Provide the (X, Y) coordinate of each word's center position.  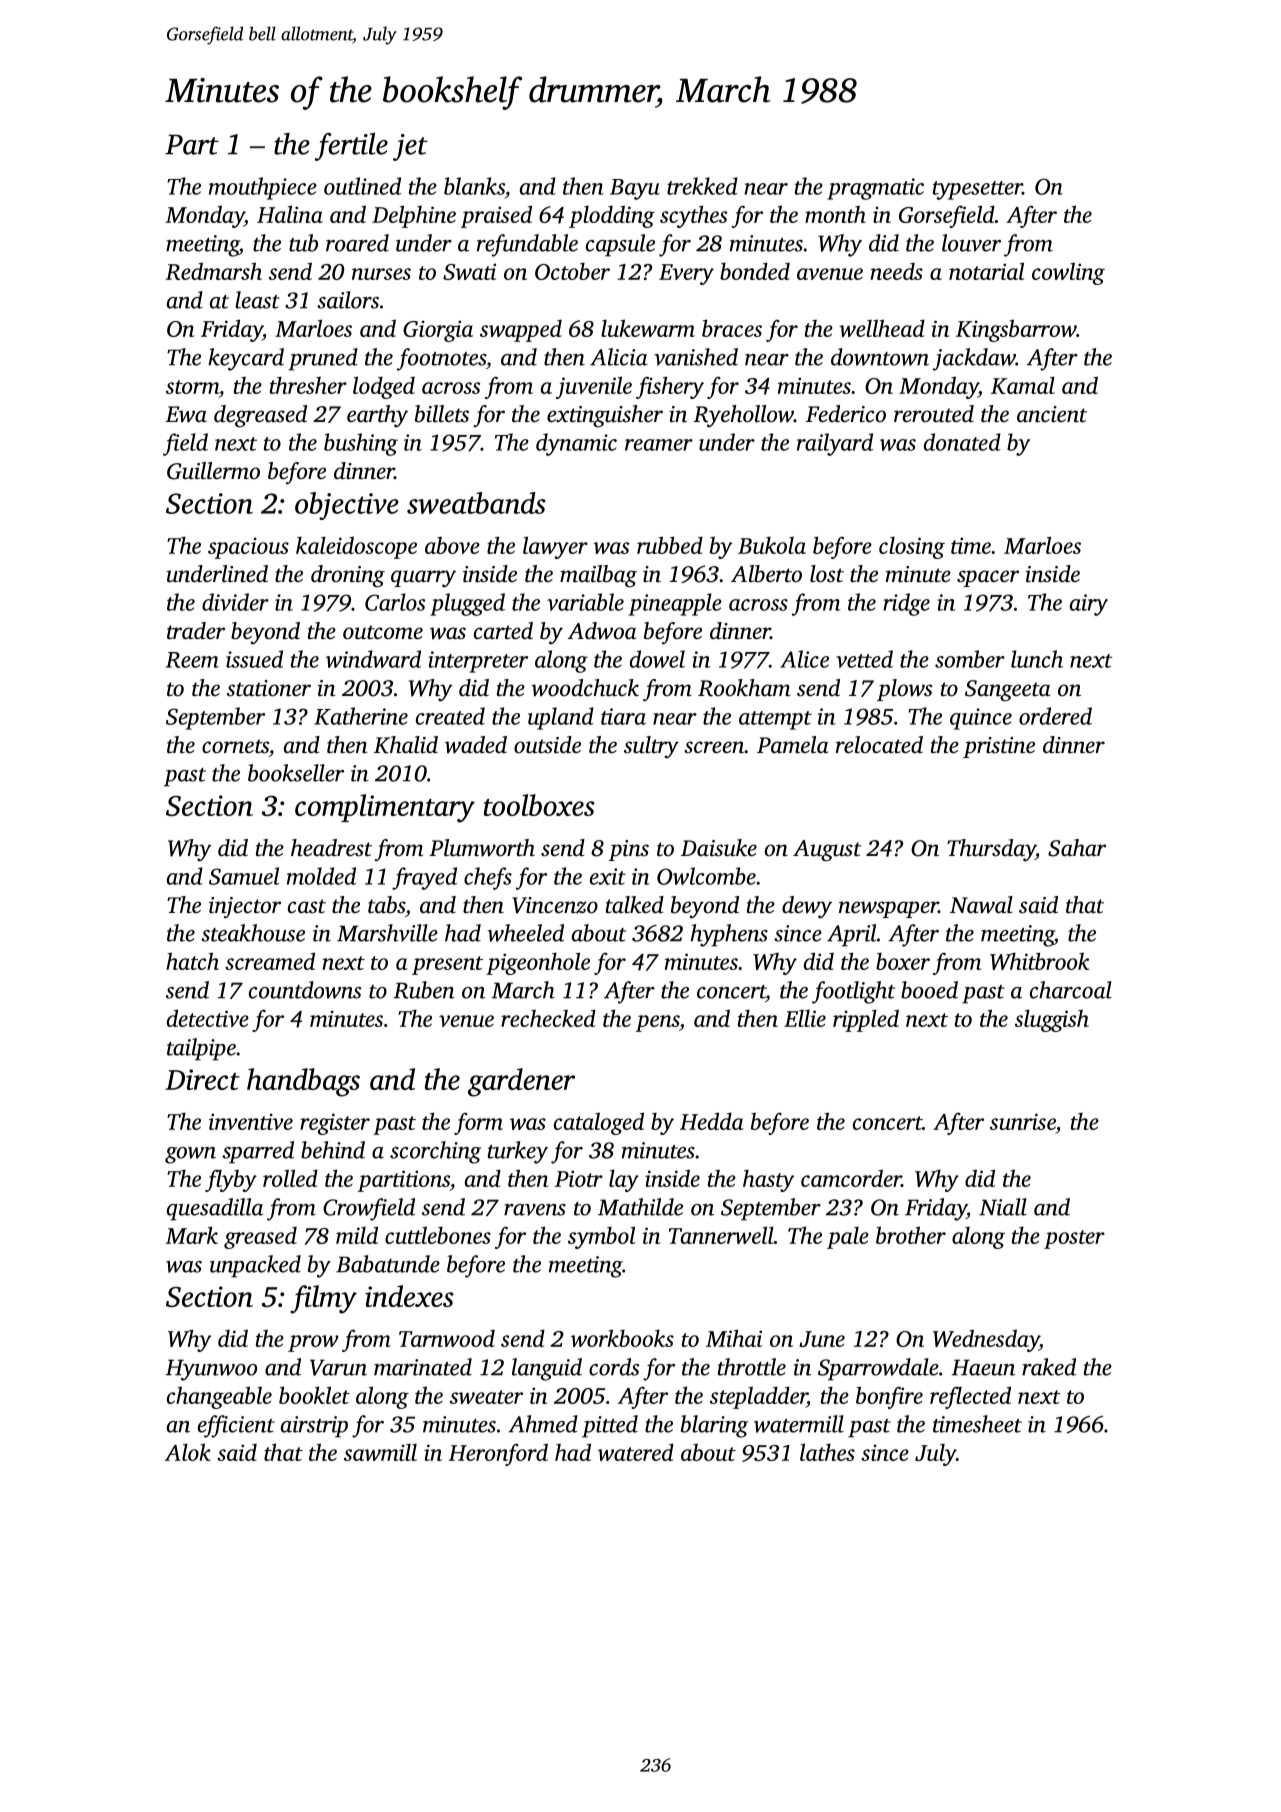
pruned (323, 359)
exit (608, 876)
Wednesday (986, 1340)
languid (547, 1369)
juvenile (594, 387)
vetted (864, 659)
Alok (188, 1452)
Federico (846, 414)
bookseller (296, 773)
